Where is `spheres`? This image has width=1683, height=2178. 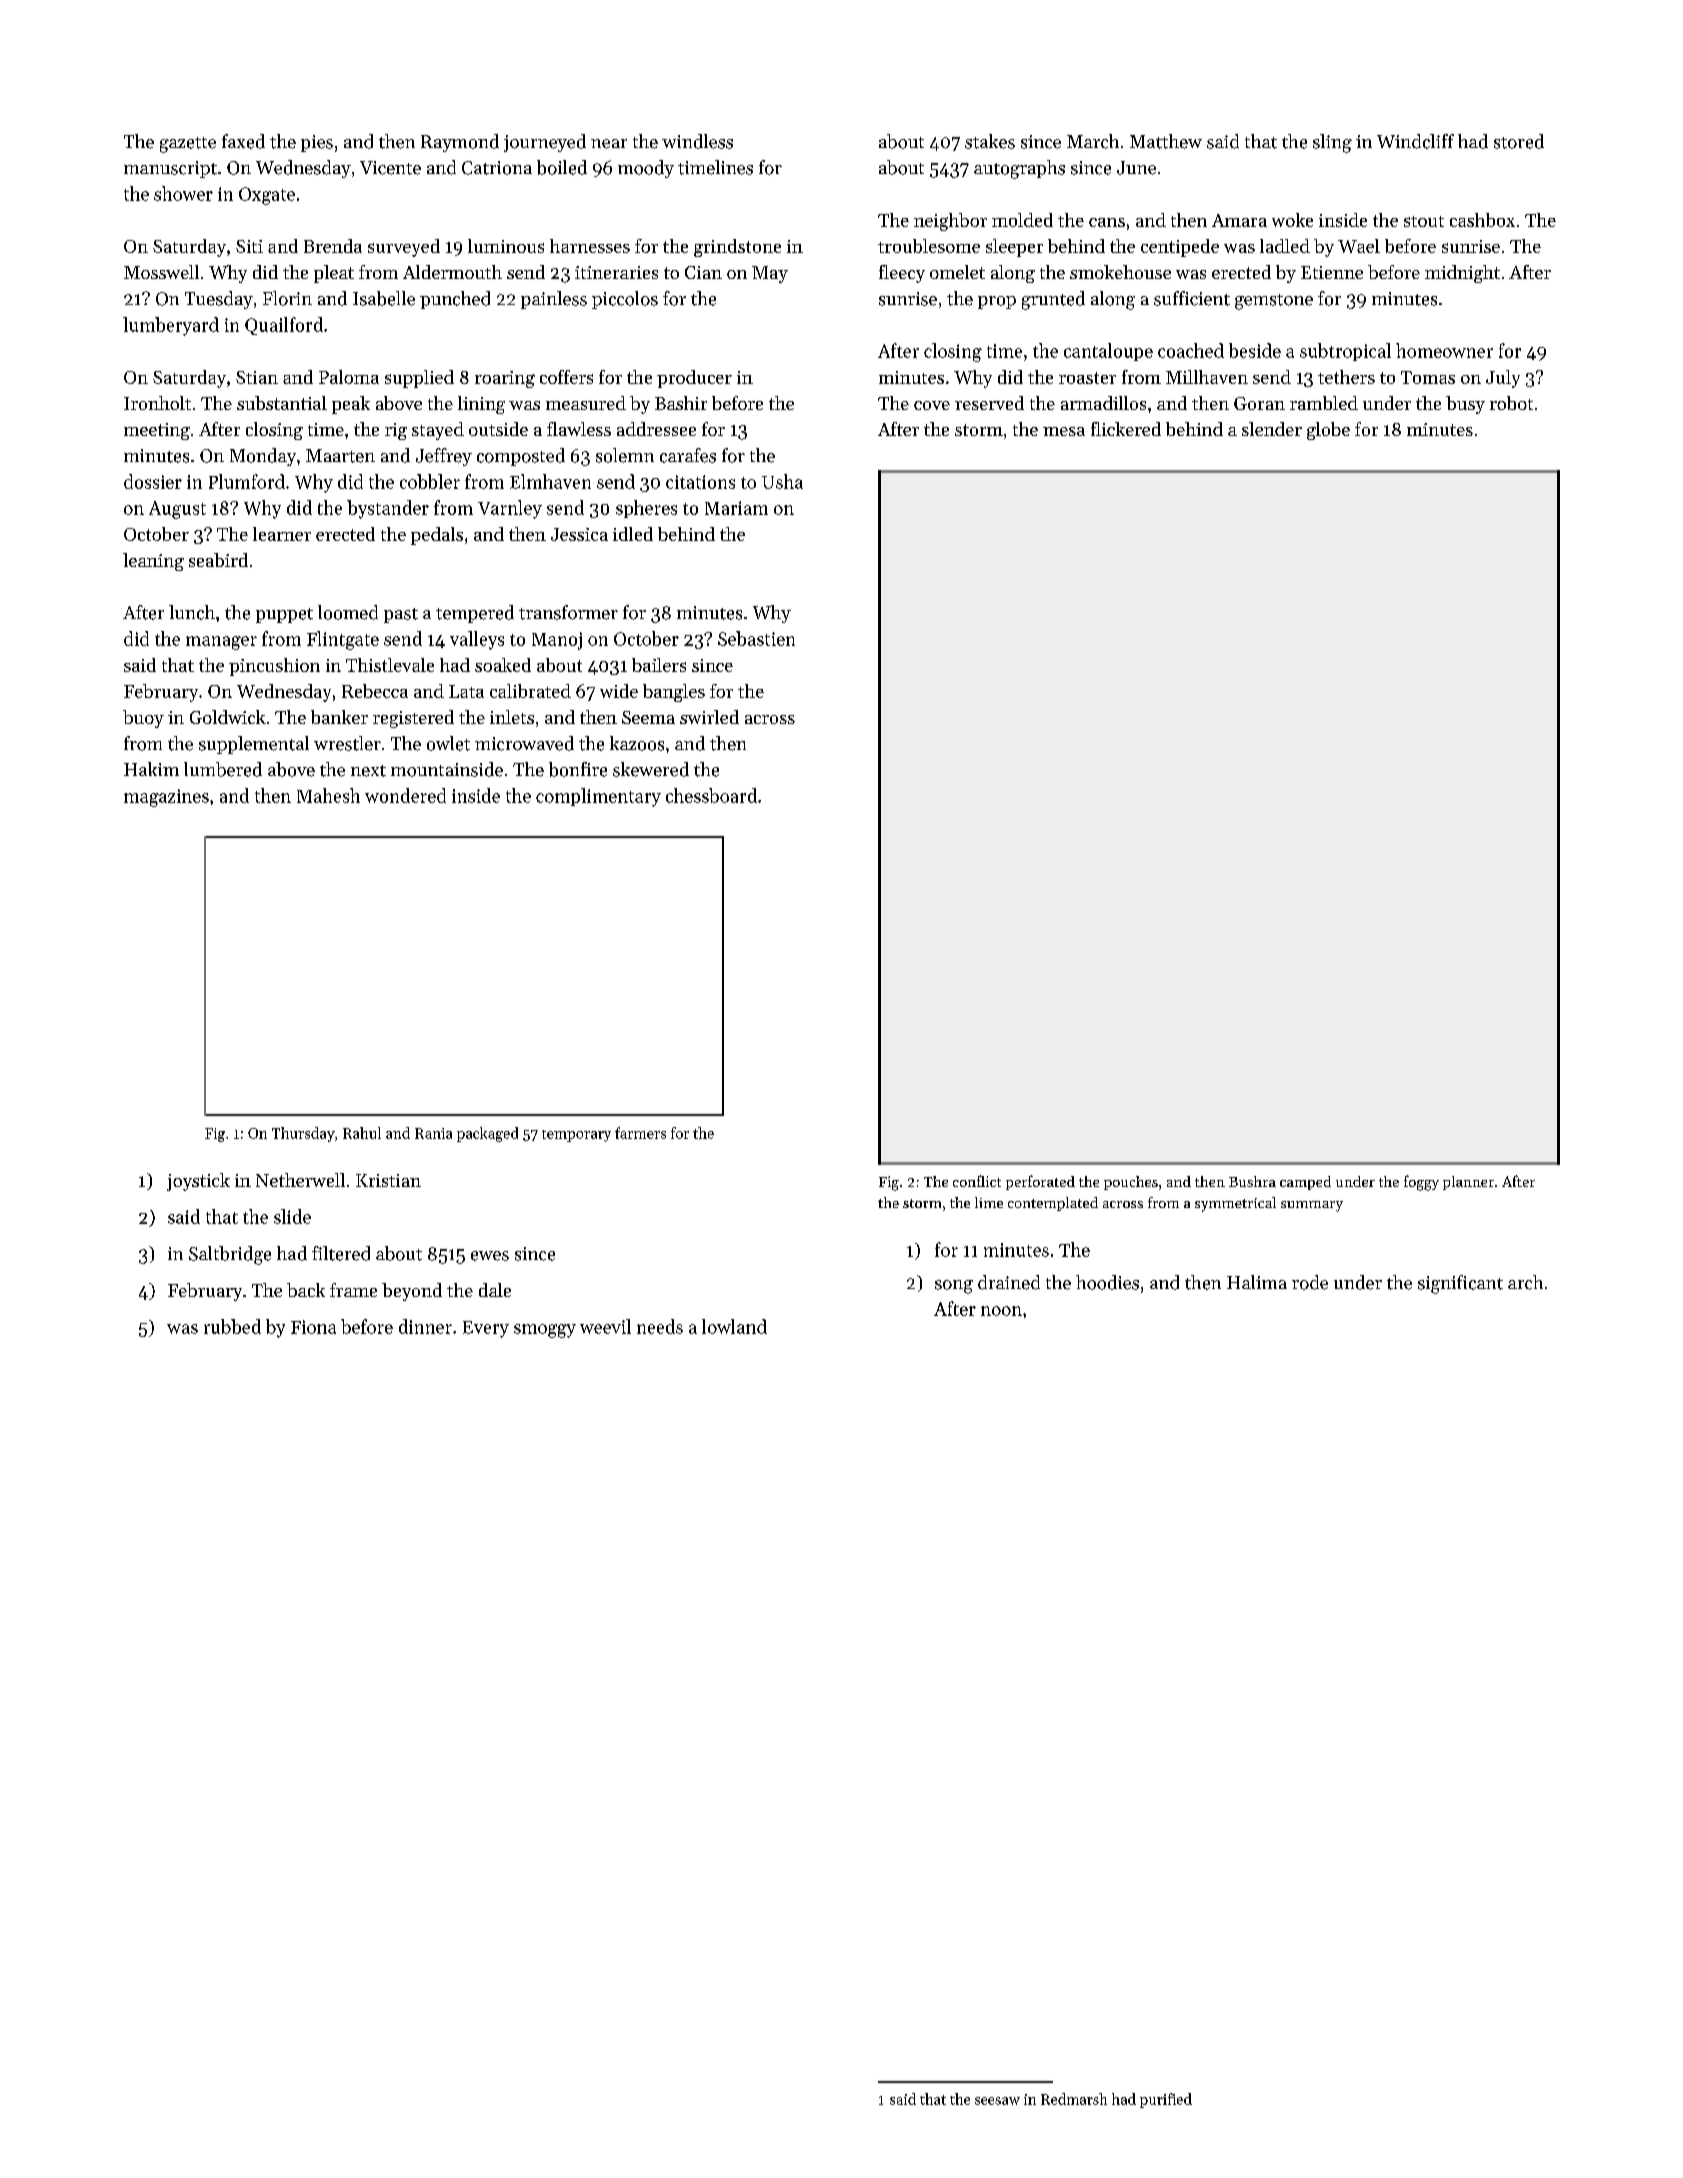 spheres is located at coordinates (646, 509).
